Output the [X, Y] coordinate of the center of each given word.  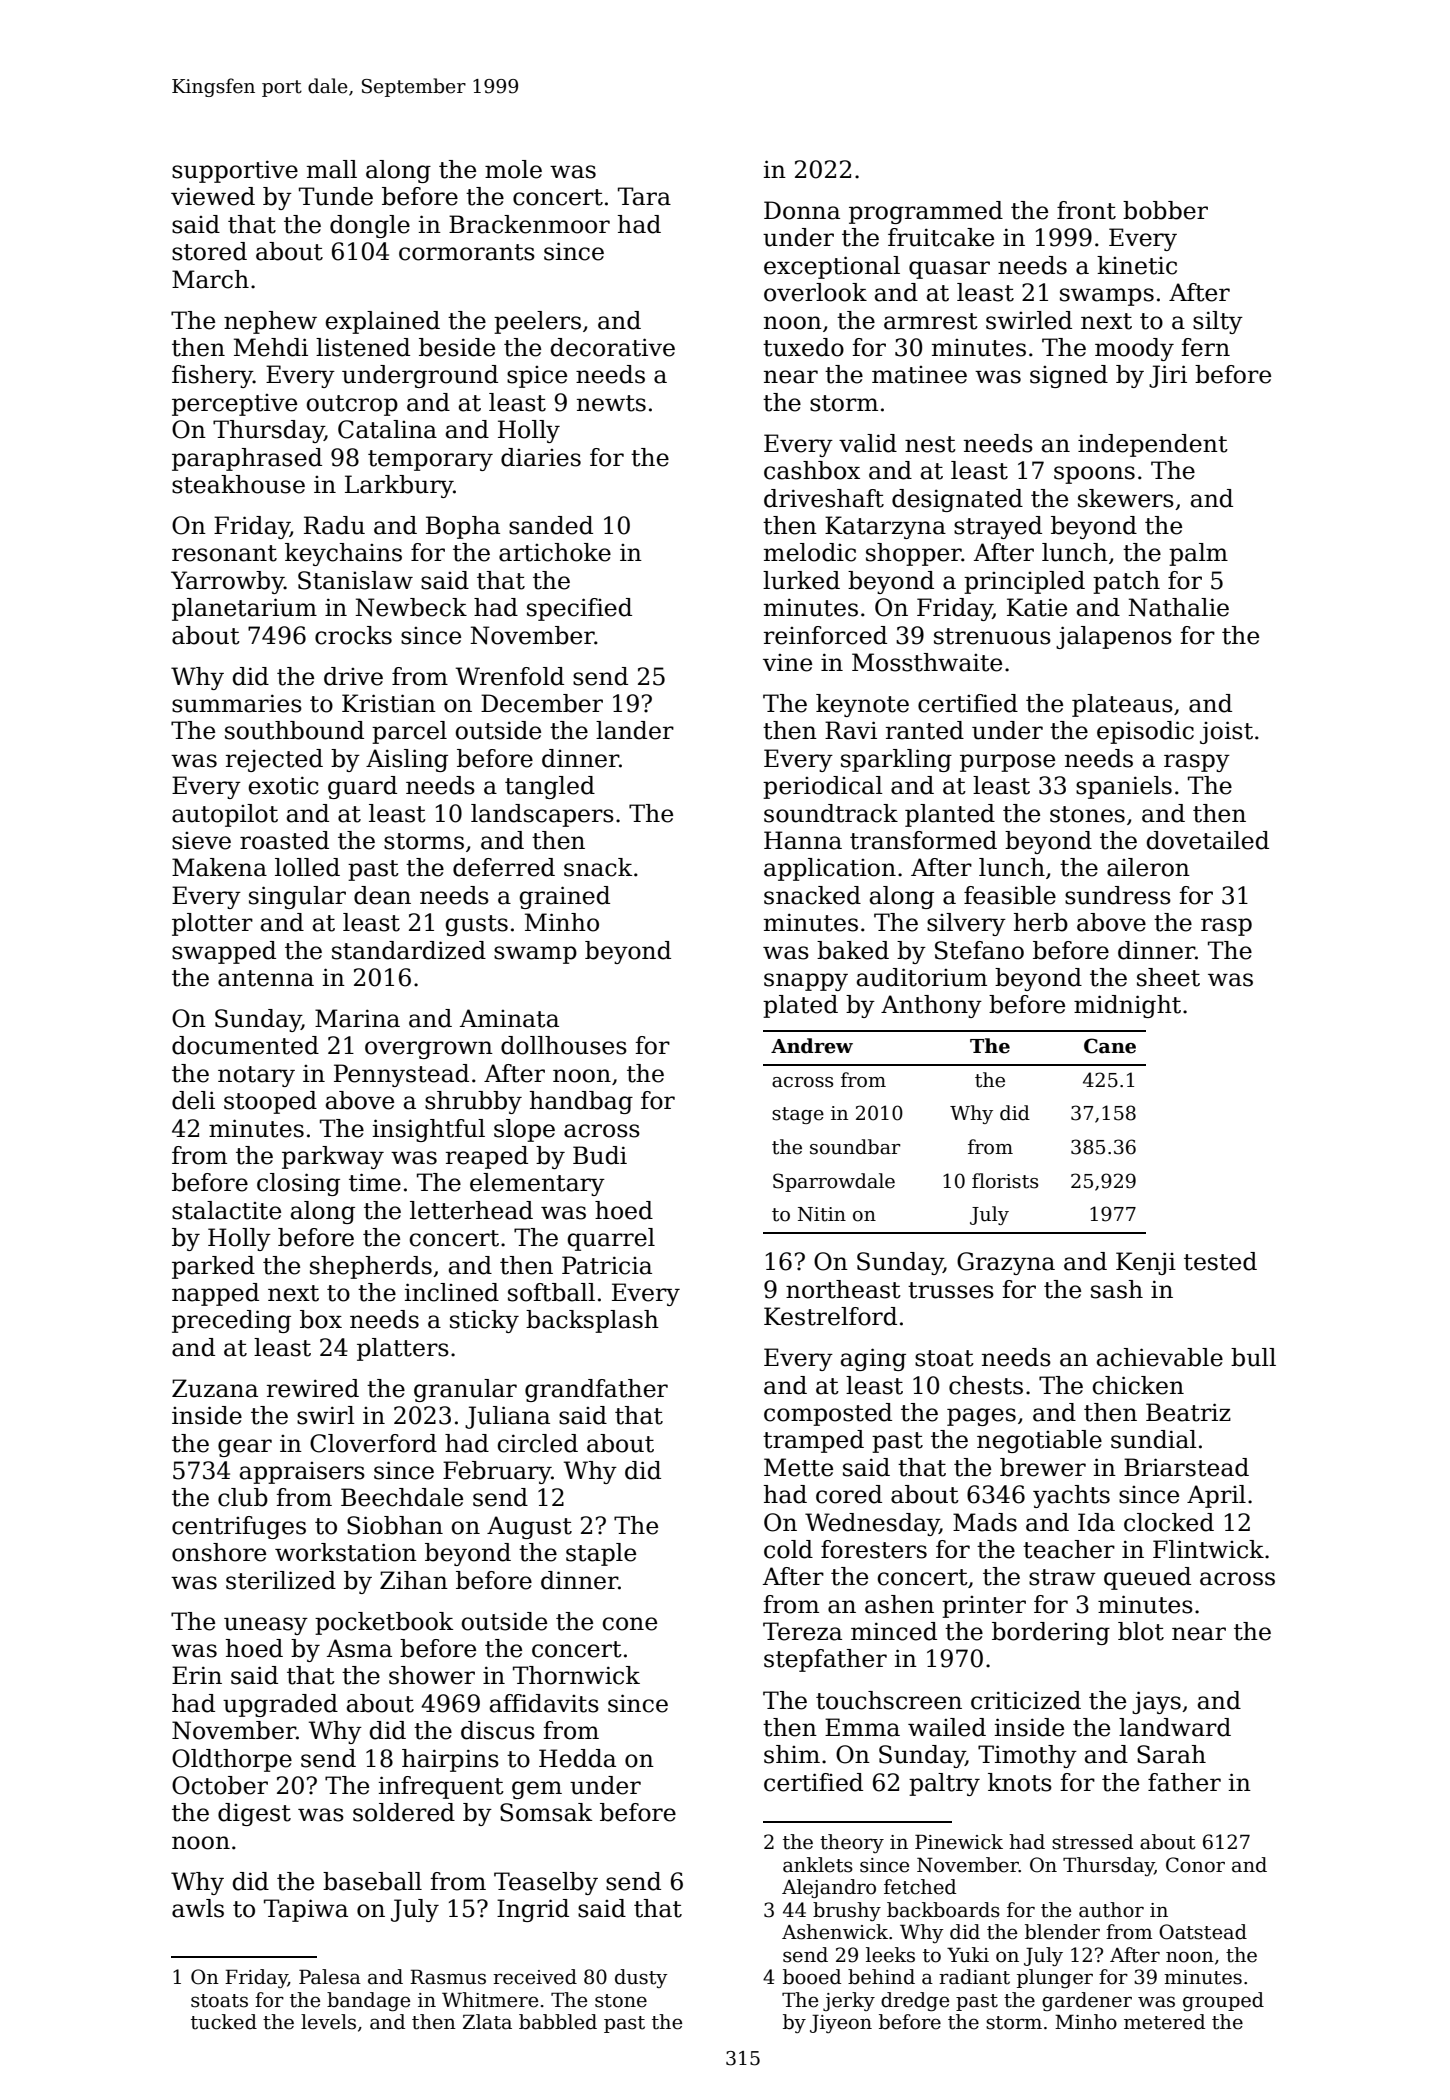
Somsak [546, 1812]
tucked [224, 2022]
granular [465, 1390]
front [1086, 210]
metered [1164, 2022]
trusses [951, 1290]
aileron [1148, 867]
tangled [550, 787]
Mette [798, 1467]
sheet [1168, 977]
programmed [926, 212]
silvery [966, 924]
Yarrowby [227, 582]
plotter [212, 924]
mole [513, 169]
